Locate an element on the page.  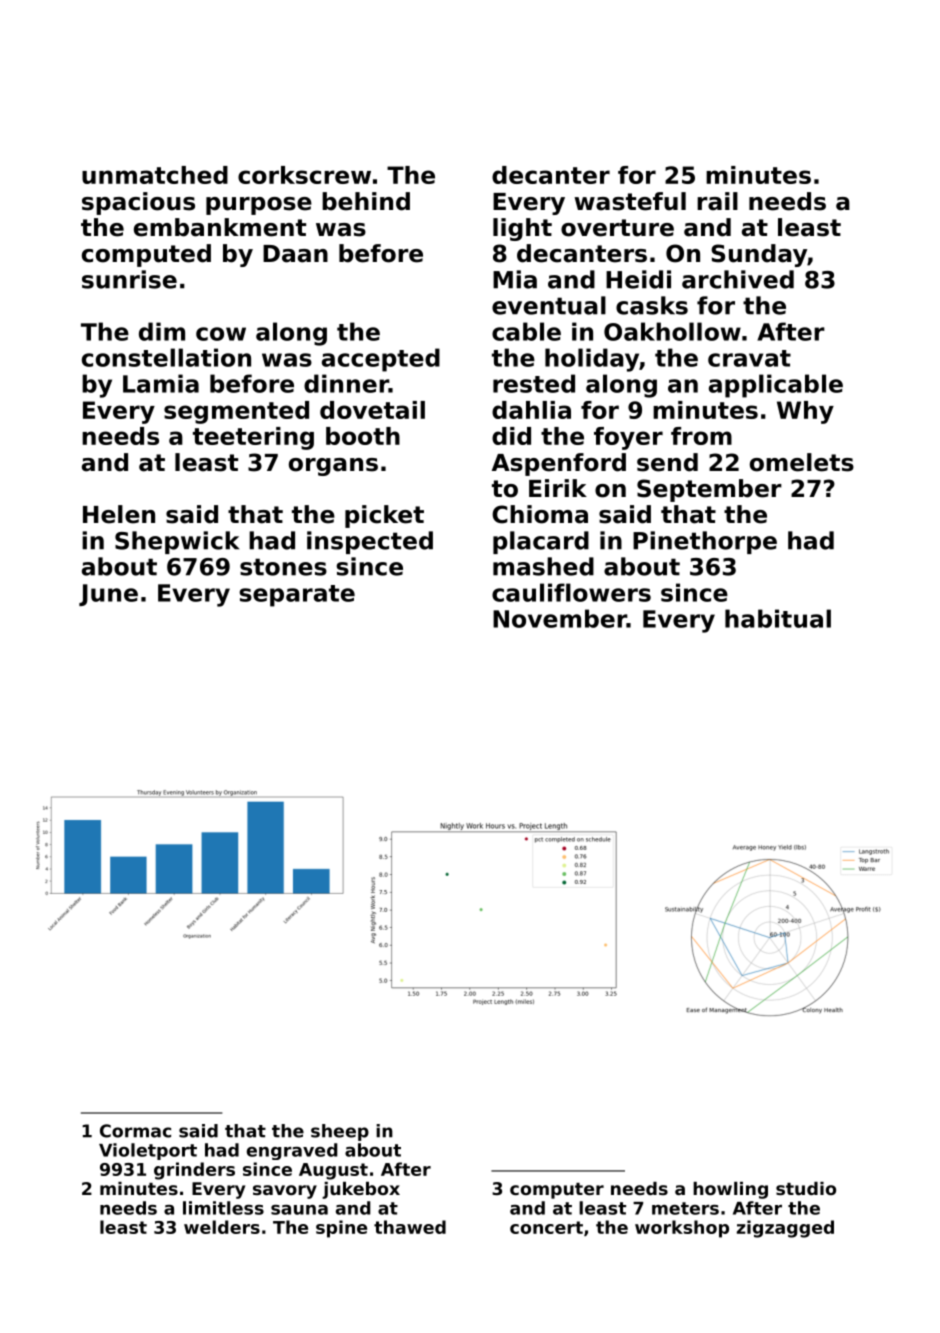
corkscrew is located at coordinates (304, 175).
